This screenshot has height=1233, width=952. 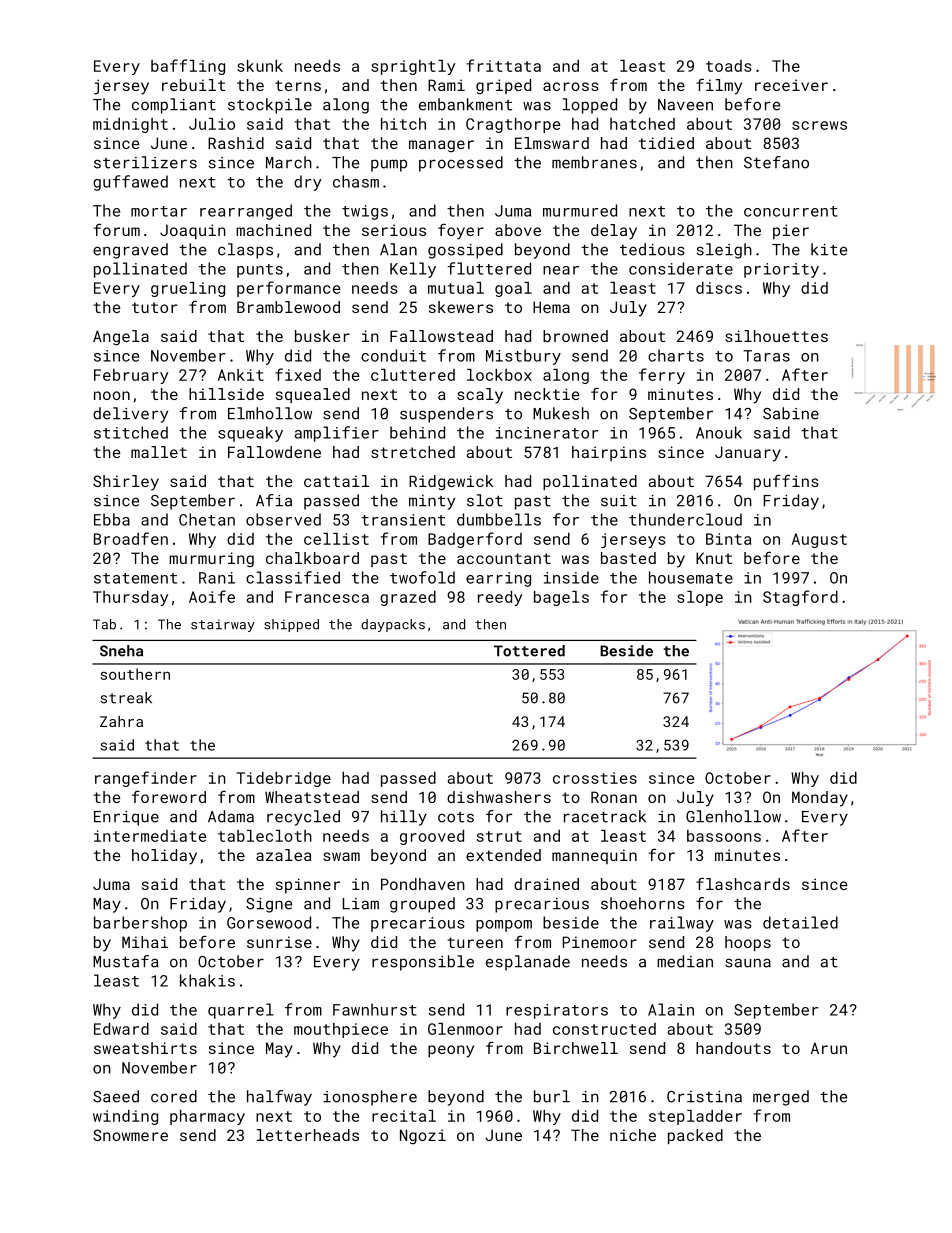 What do you see at coordinates (188, 67) in the screenshot?
I see `baffling` at bounding box center [188, 67].
